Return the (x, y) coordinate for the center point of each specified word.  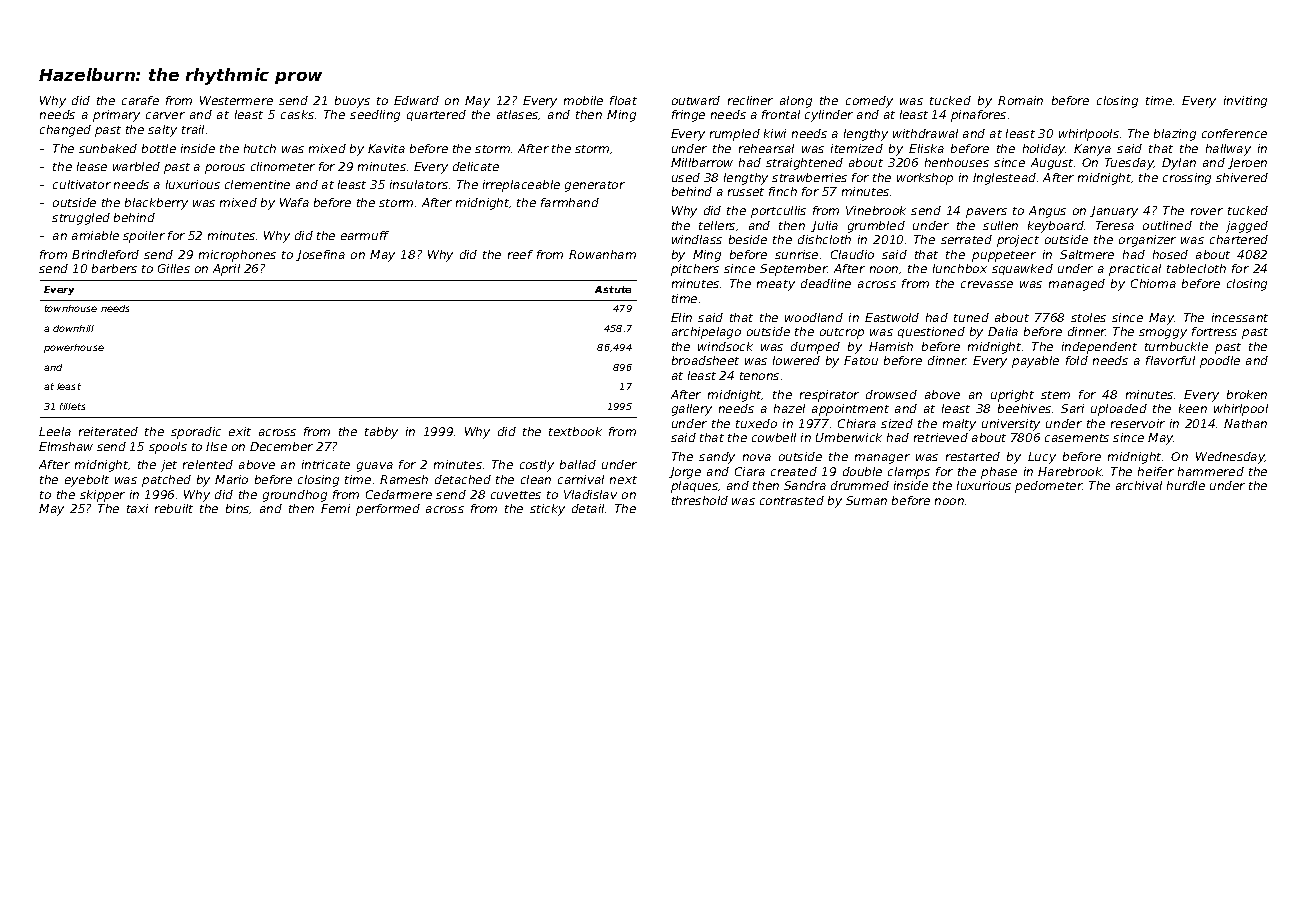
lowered (796, 360)
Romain (1020, 100)
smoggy (1163, 334)
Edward (416, 100)
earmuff (365, 235)
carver (165, 115)
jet (169, 466)
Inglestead (1004, 179)
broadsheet (705, 360)
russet (746, 192)
